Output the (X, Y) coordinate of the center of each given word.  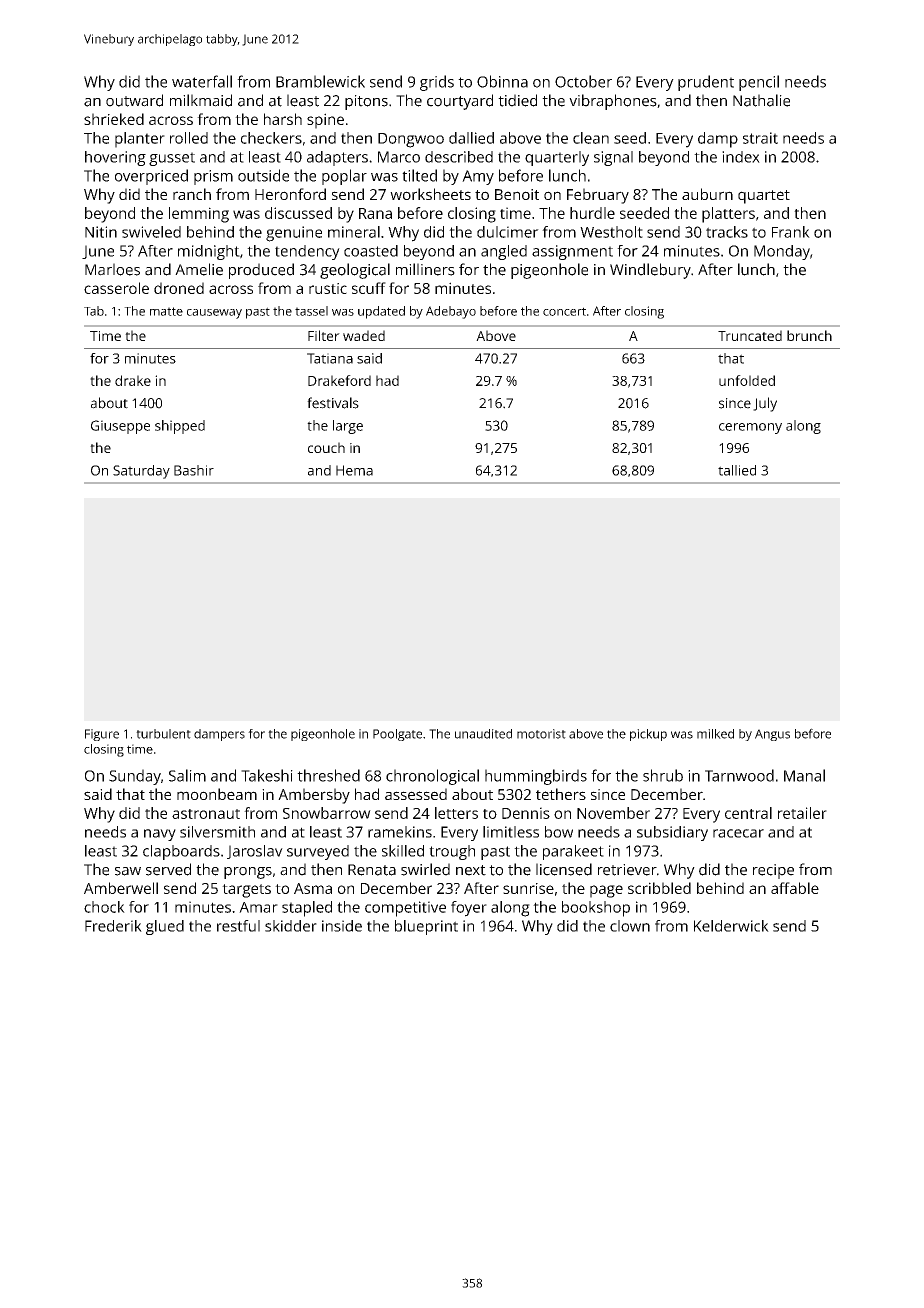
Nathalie (761, 100)
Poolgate (397, 735)
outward (134, 100)
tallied (737, 470)
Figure (102, 735)
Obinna (502, 81)
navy (160, 835)
